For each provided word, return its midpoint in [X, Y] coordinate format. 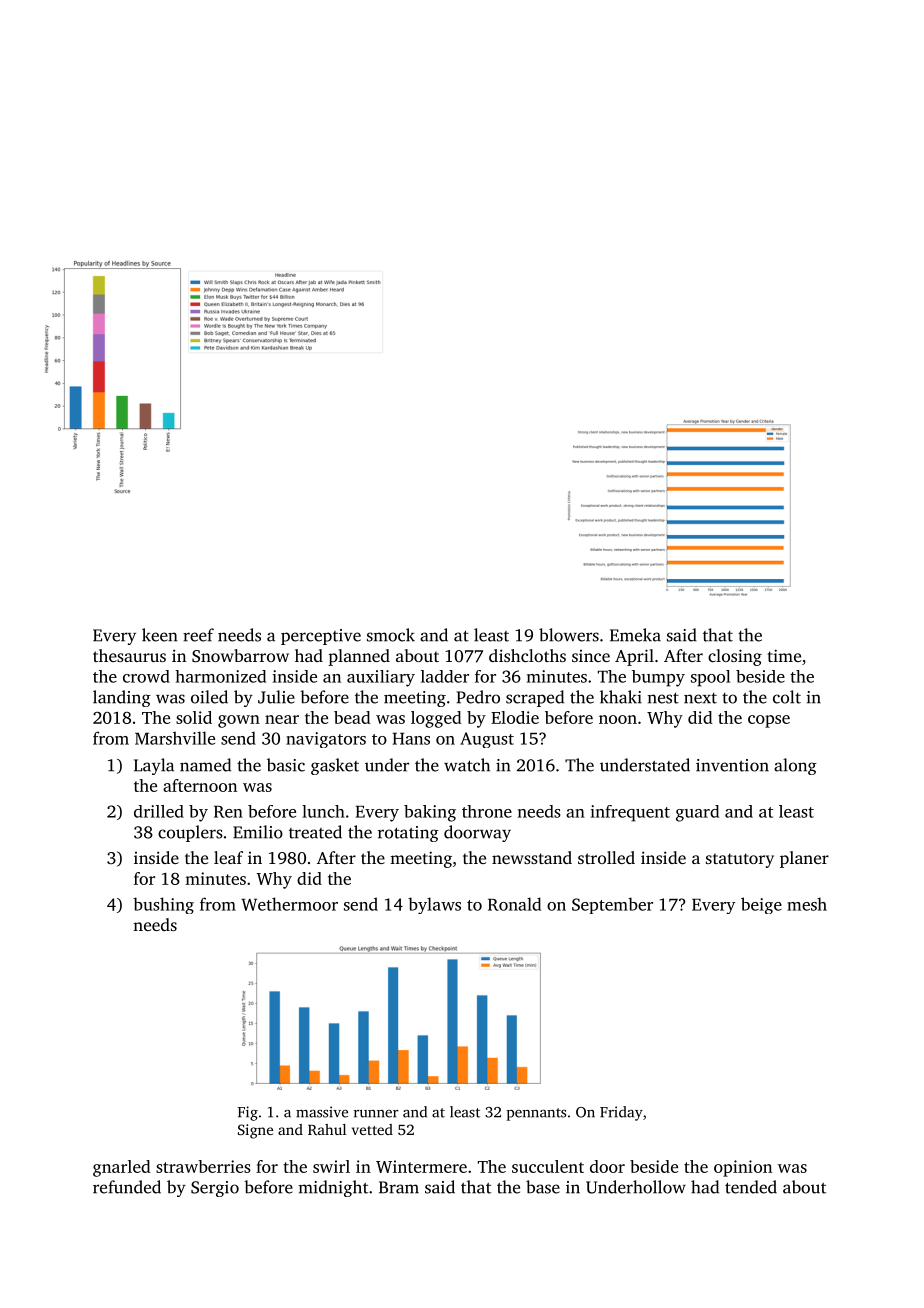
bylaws [434, 905]
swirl [331, 1166]
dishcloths [527, 655]
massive [322, 1112]
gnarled [122, 1168]
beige [761, 905]
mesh [807, 904]
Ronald [514, 904]
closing [735, 657]
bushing [163, 905]
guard [697, 813]
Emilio [258, 832]
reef [198, 635]
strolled [606, 857]
